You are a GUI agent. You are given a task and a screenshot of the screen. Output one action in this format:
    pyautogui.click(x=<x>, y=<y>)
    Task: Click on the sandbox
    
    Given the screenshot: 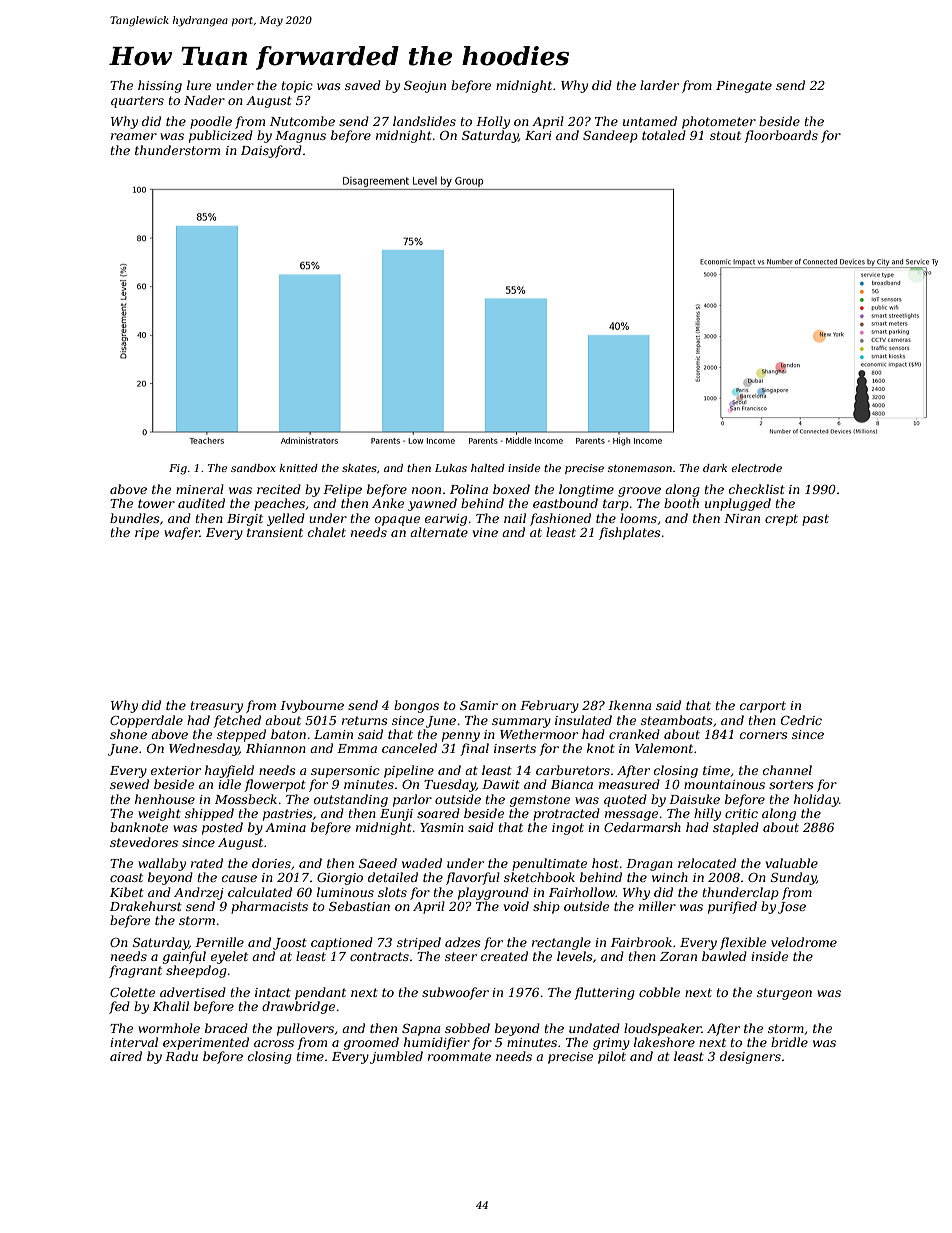 What is the action you would take?
    pyautogui.click(x=253, y=468)
